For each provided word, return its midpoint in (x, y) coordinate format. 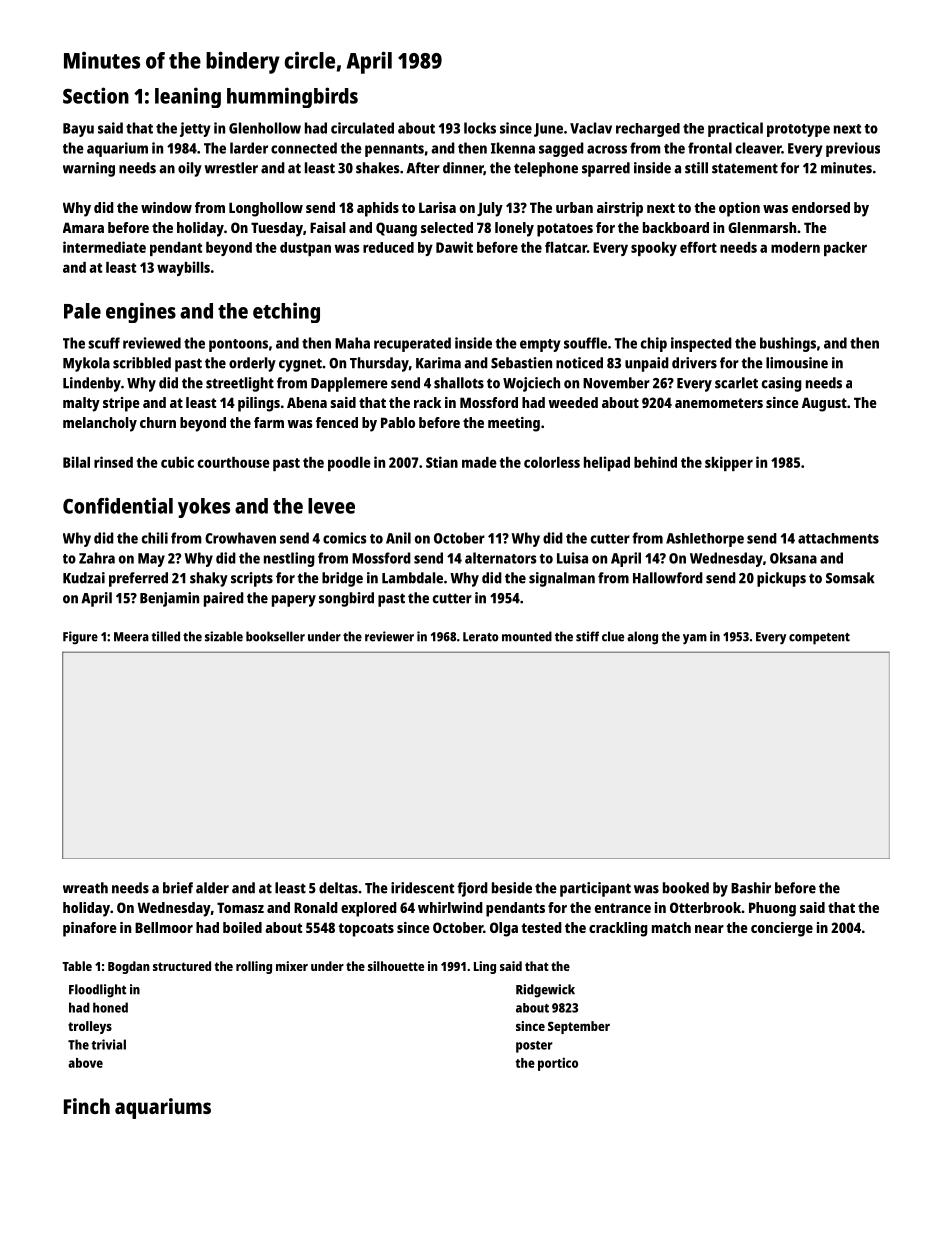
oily (190, 169)
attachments (838, 538)
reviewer (389, 636)
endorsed (821, 207)
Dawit (454, 247)
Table (77, 966)
